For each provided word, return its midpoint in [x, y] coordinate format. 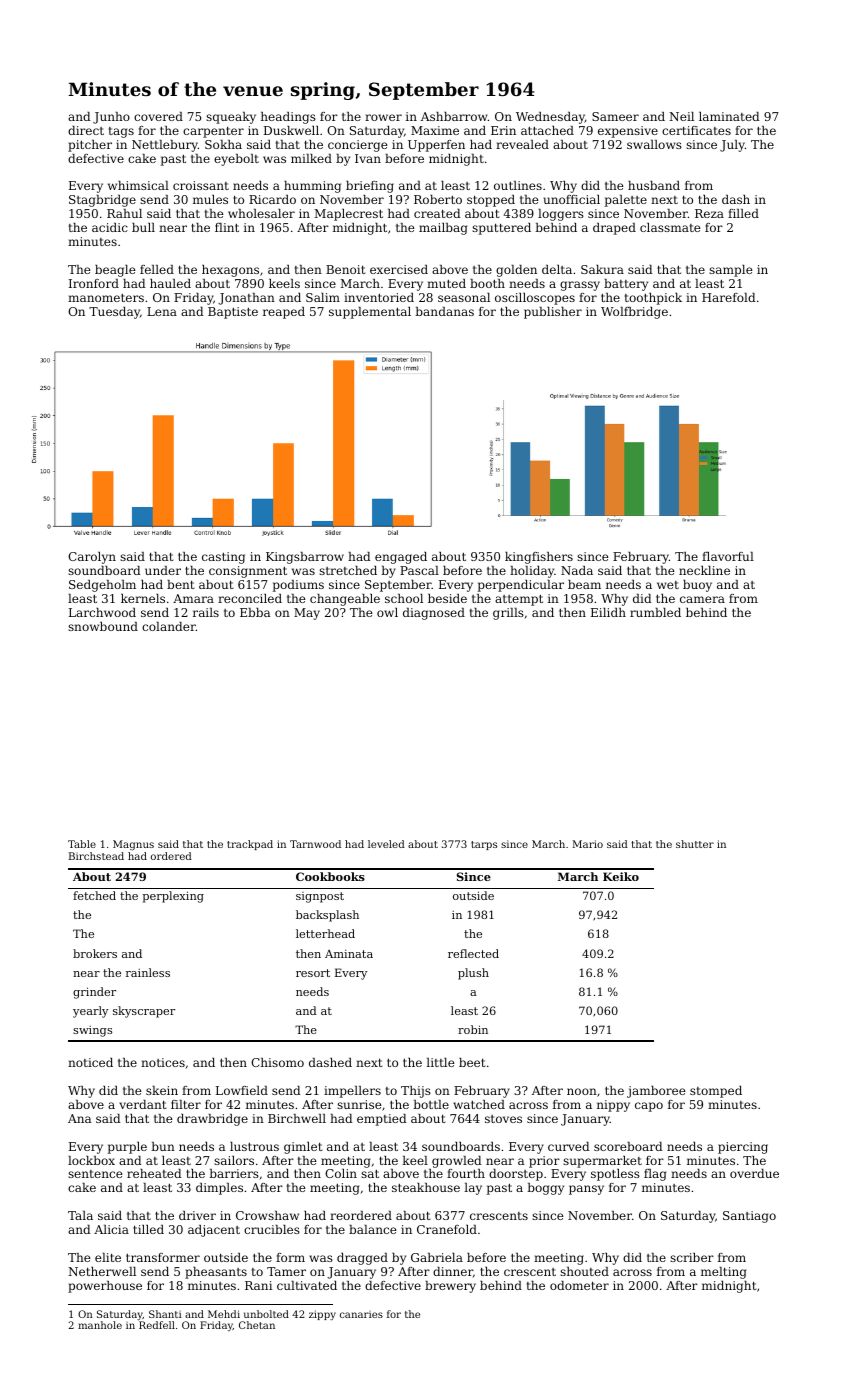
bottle [431, 1104]
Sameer [615, 116]
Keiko [621, 876]
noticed [90, 1062]
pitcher [90, 146]
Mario [587, 844]
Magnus [133, 845]
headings [288, 118]
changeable [345, 600]
